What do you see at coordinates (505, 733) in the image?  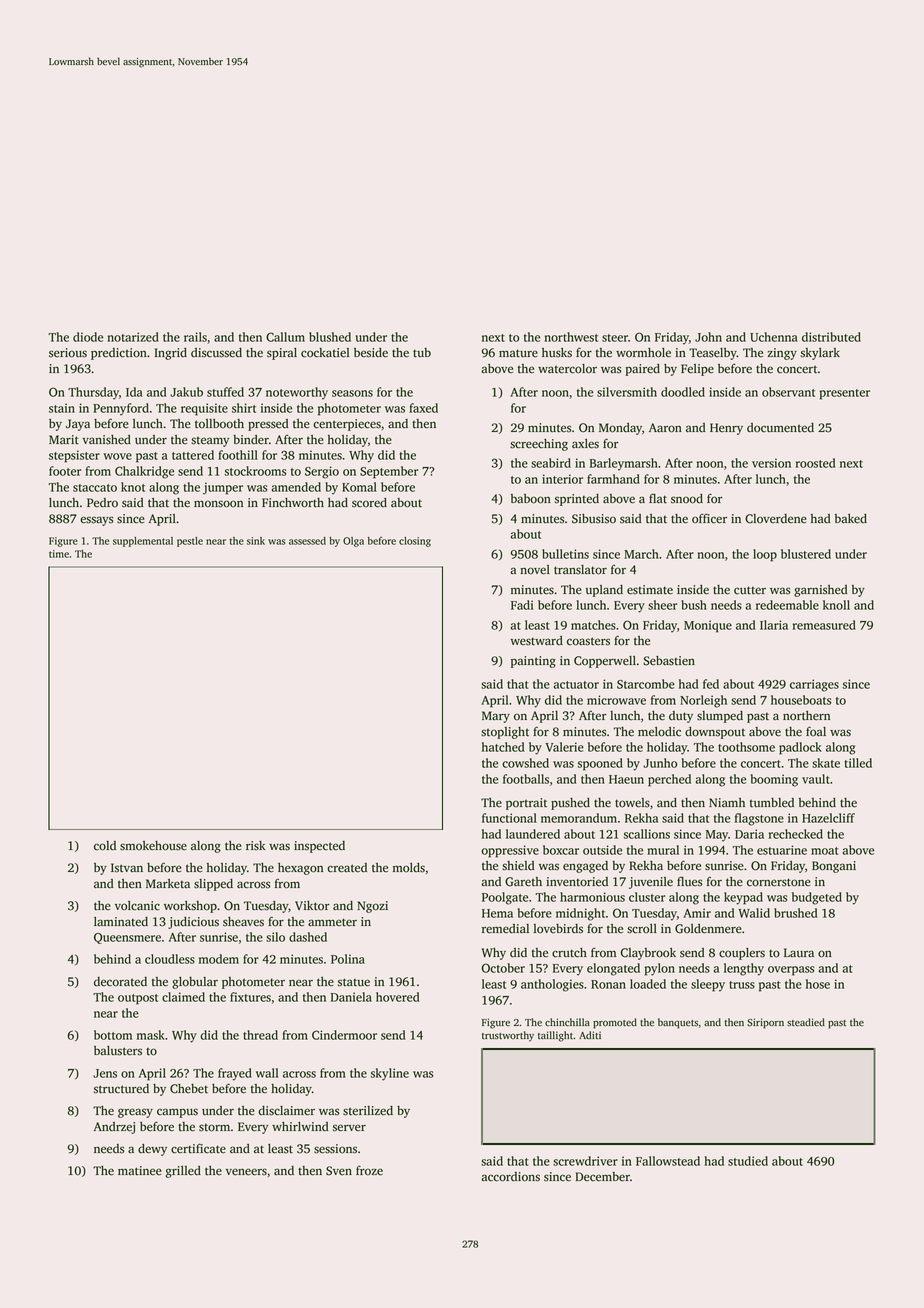 I see `stoplight` at bounding box center [505, 733].
